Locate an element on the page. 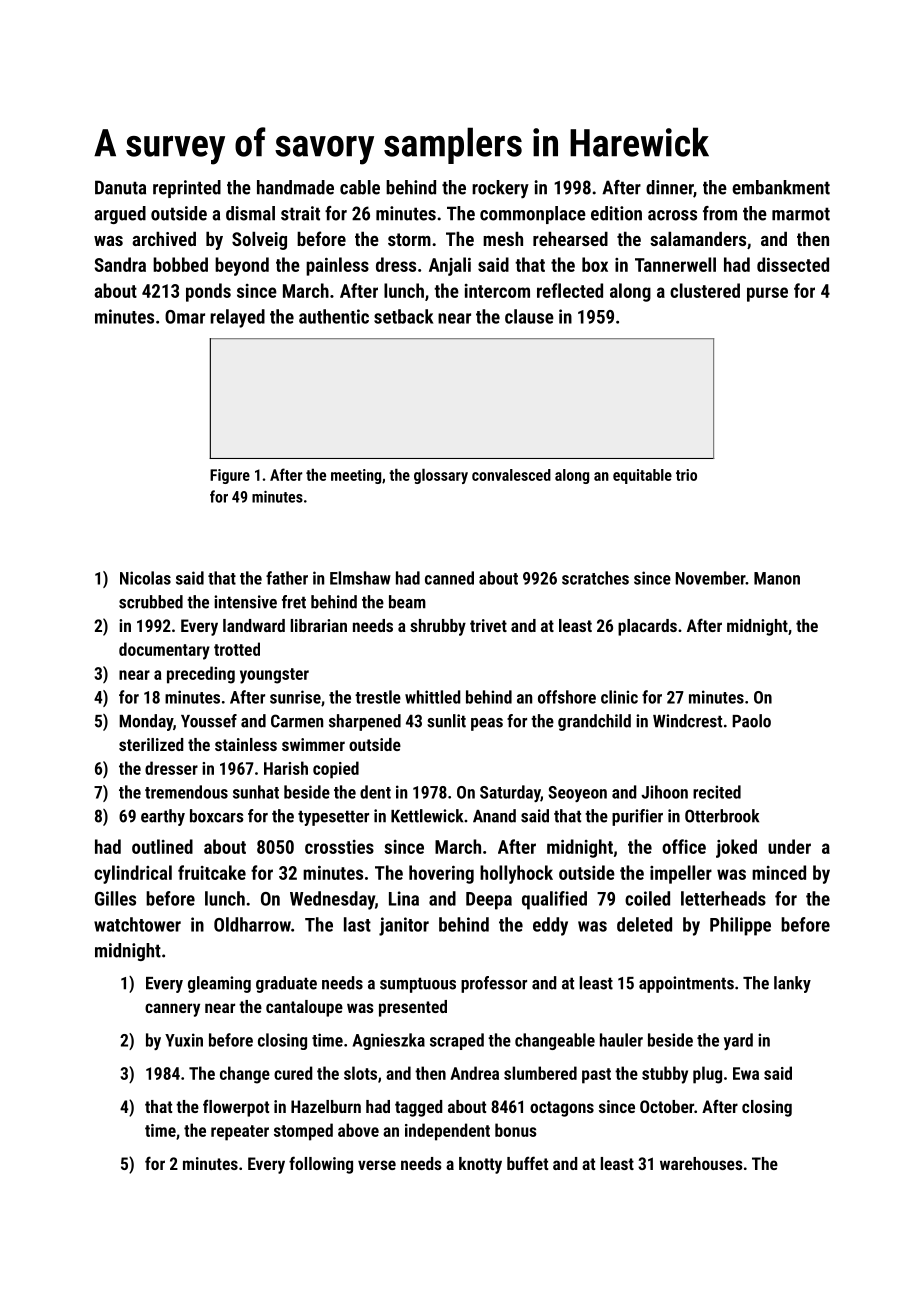 The width and height of the document is (924, 1314). Nicolas is located at coordinates (145, 578).
